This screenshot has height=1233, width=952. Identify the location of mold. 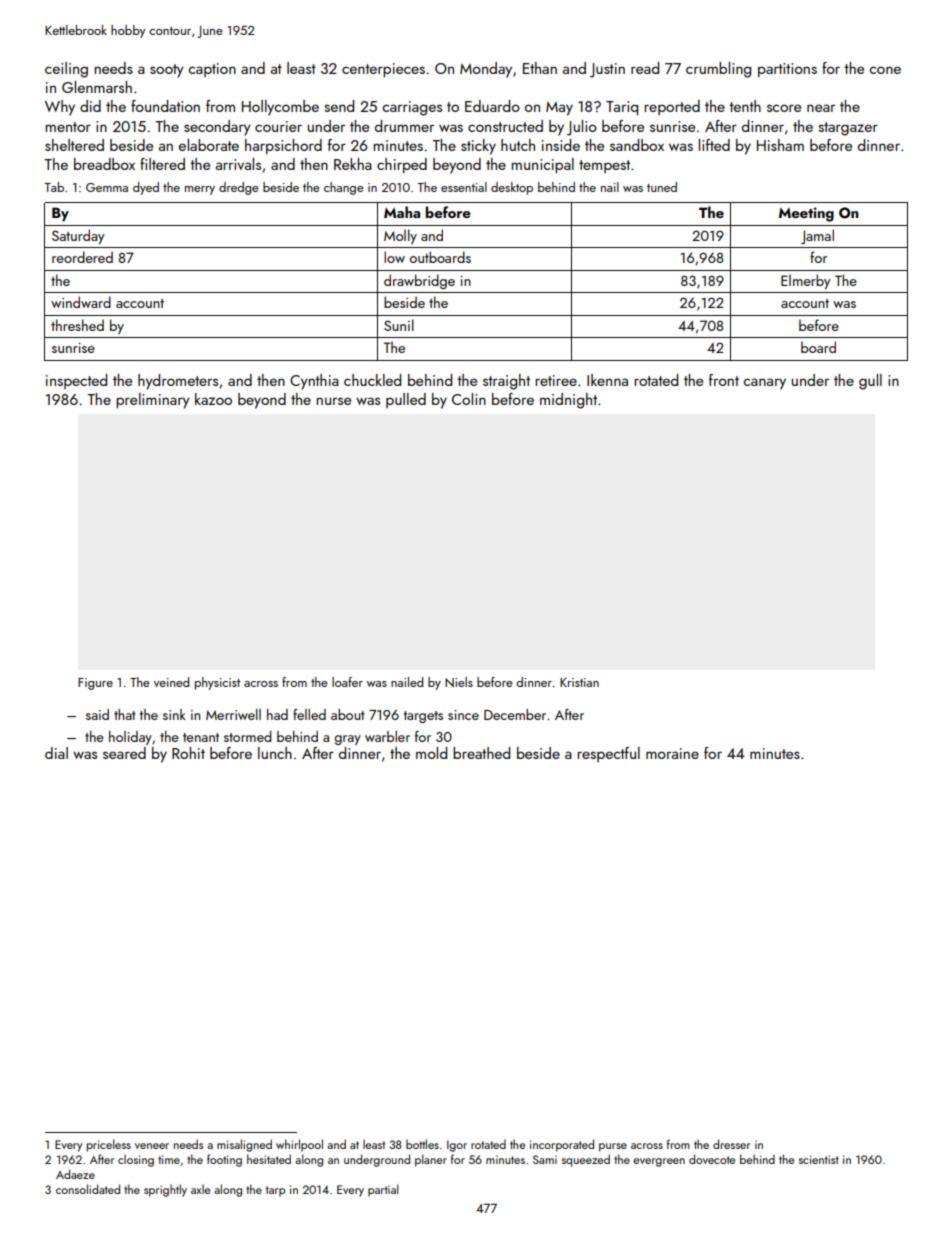
(431, 753).
